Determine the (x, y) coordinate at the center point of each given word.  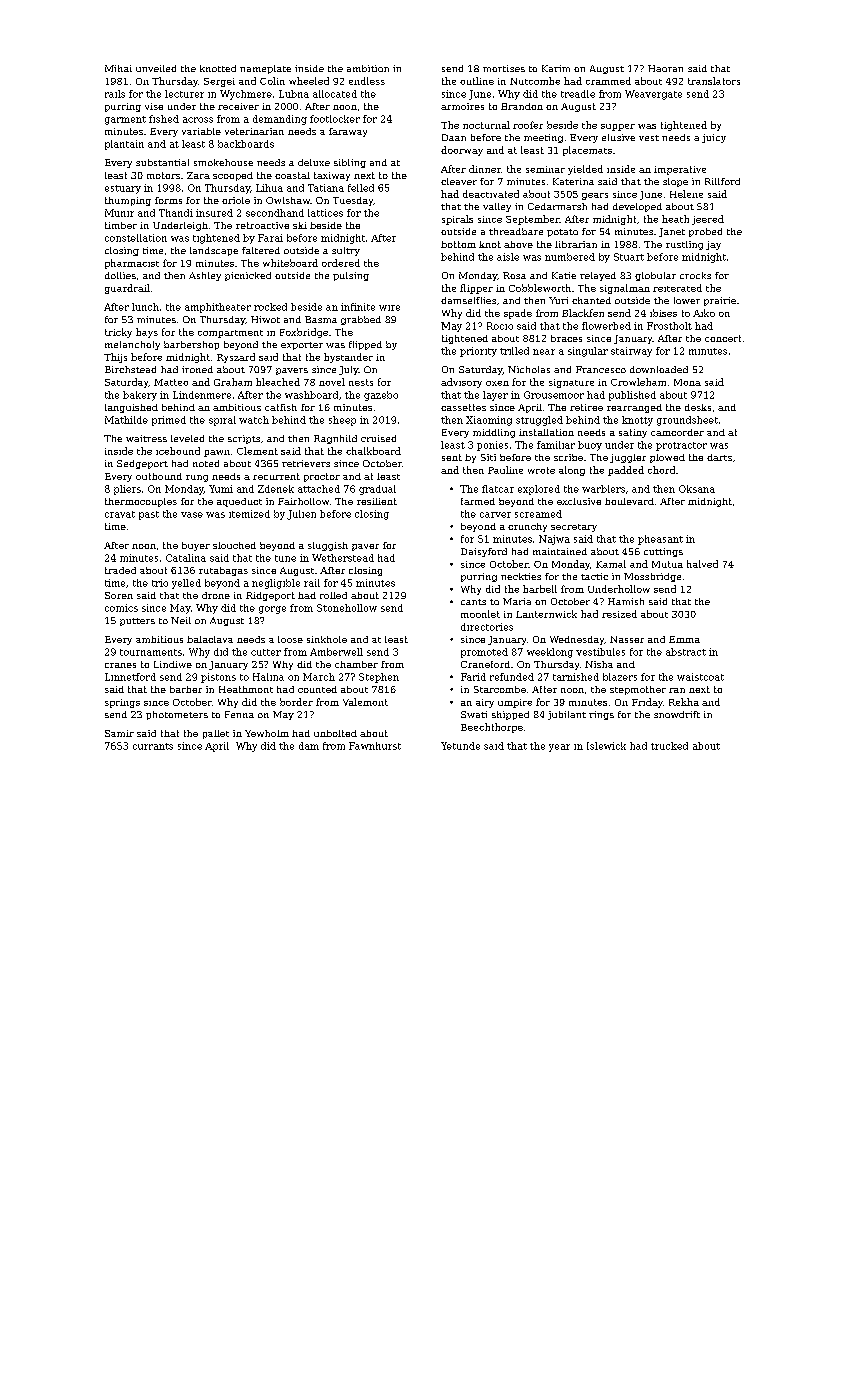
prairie (720, 301)
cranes (120, 665)
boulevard (629, 501)
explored (539, 490)
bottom (458, 244)
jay (713, 245)
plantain (124, 145)
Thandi (176, 213)
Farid (473, 677)
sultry (346, 251)
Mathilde (126, 420)
